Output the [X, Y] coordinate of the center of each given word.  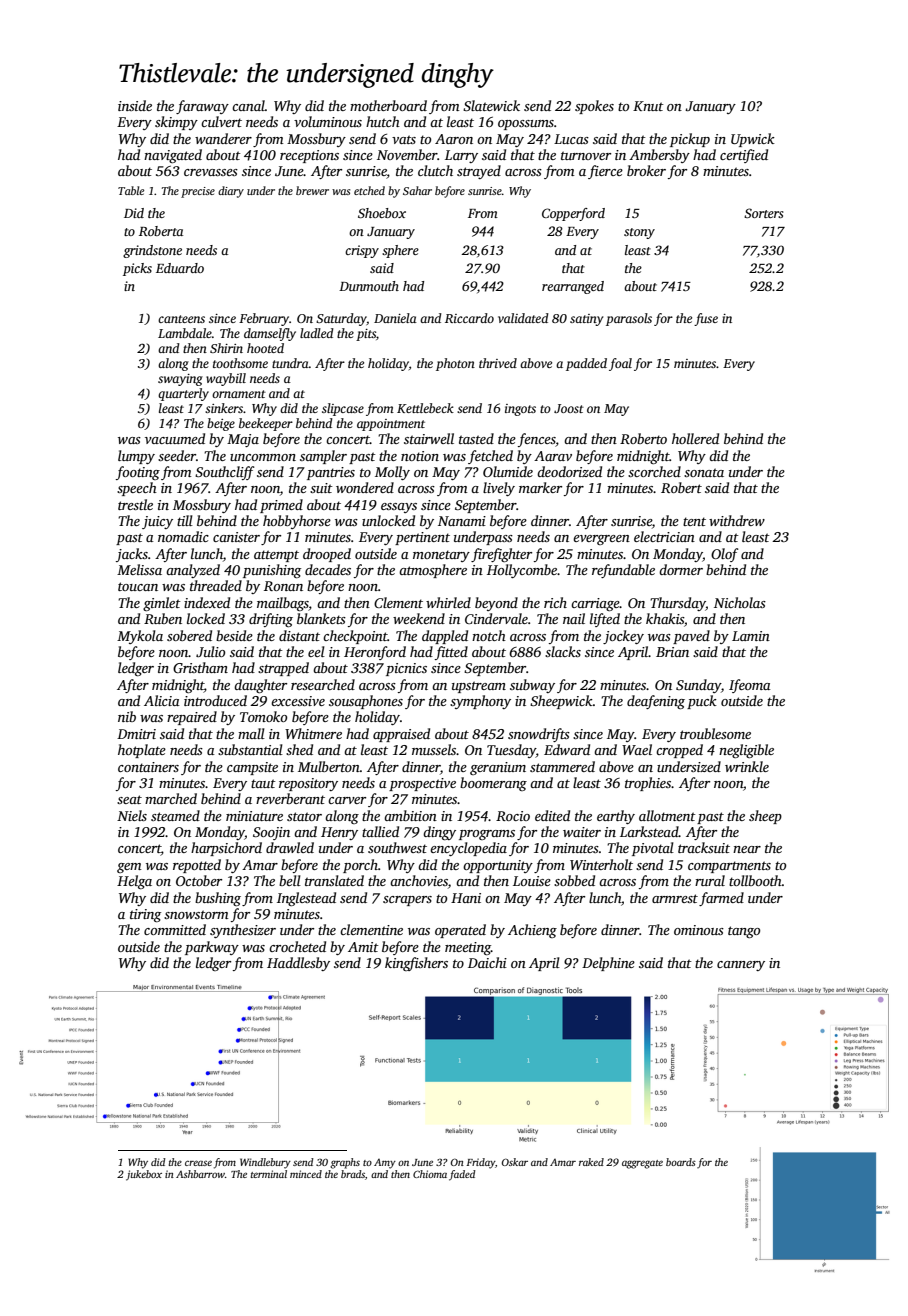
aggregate [642, 1164]
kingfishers [416, 964]
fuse [706, 319]
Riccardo [469, 318]
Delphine [608, 964]
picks [137, 269]
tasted [476, 438]
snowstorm [196, 914]
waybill [226, 379]
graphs [345, 1163]
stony [639, 233]
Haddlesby [298, 964]
